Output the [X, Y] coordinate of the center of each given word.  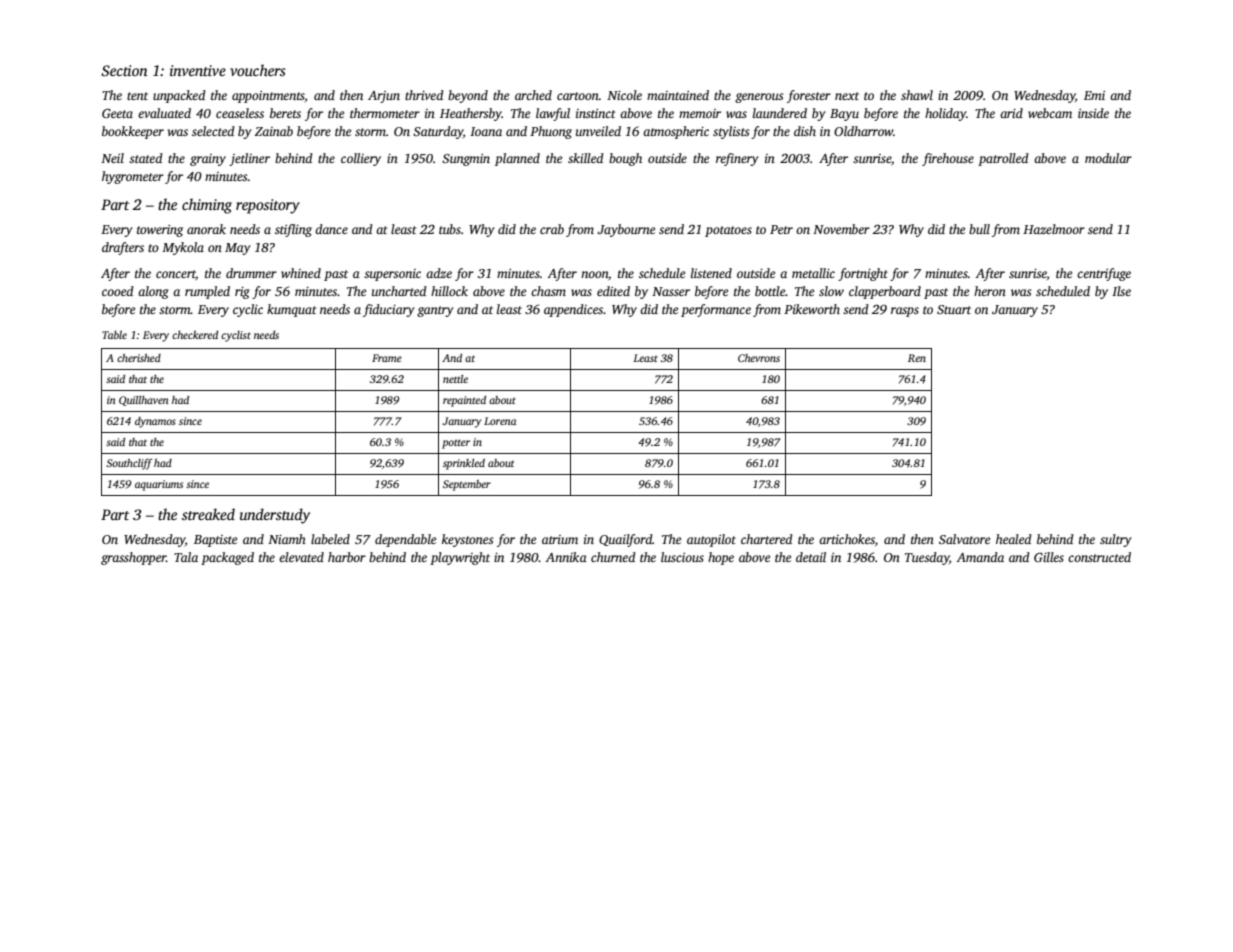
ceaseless [240, 113]
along [153, 292]
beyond [468, 96]
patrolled [1003, 159]
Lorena [500, 421]
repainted [464, 401]
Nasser [671, 291]
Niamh [287, 539]
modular [1108, 158]
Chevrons [759, 358]
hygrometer [133, 177]
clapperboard [885, 292]
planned [517, 159]
